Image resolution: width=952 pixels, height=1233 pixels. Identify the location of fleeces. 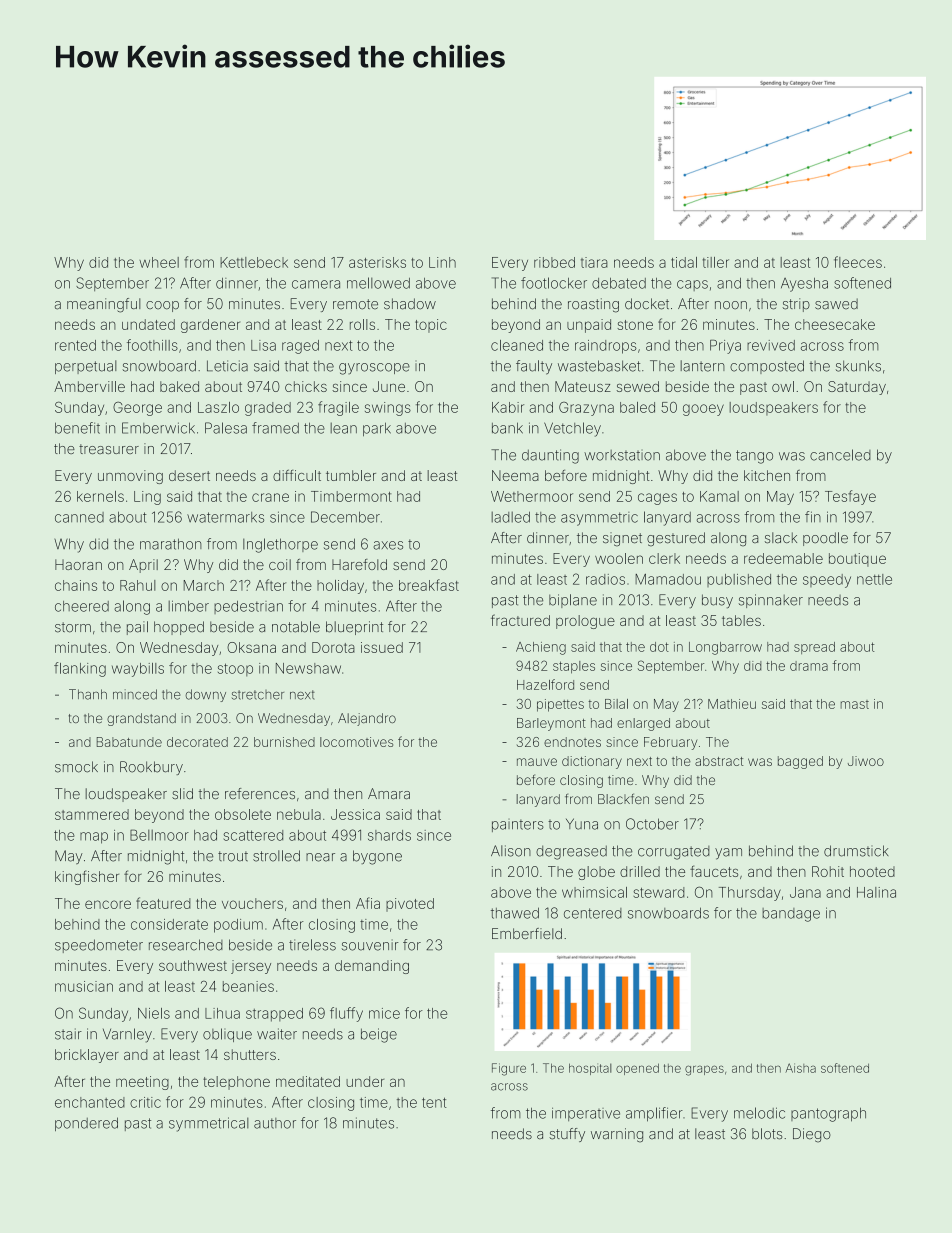
(858, 262).
